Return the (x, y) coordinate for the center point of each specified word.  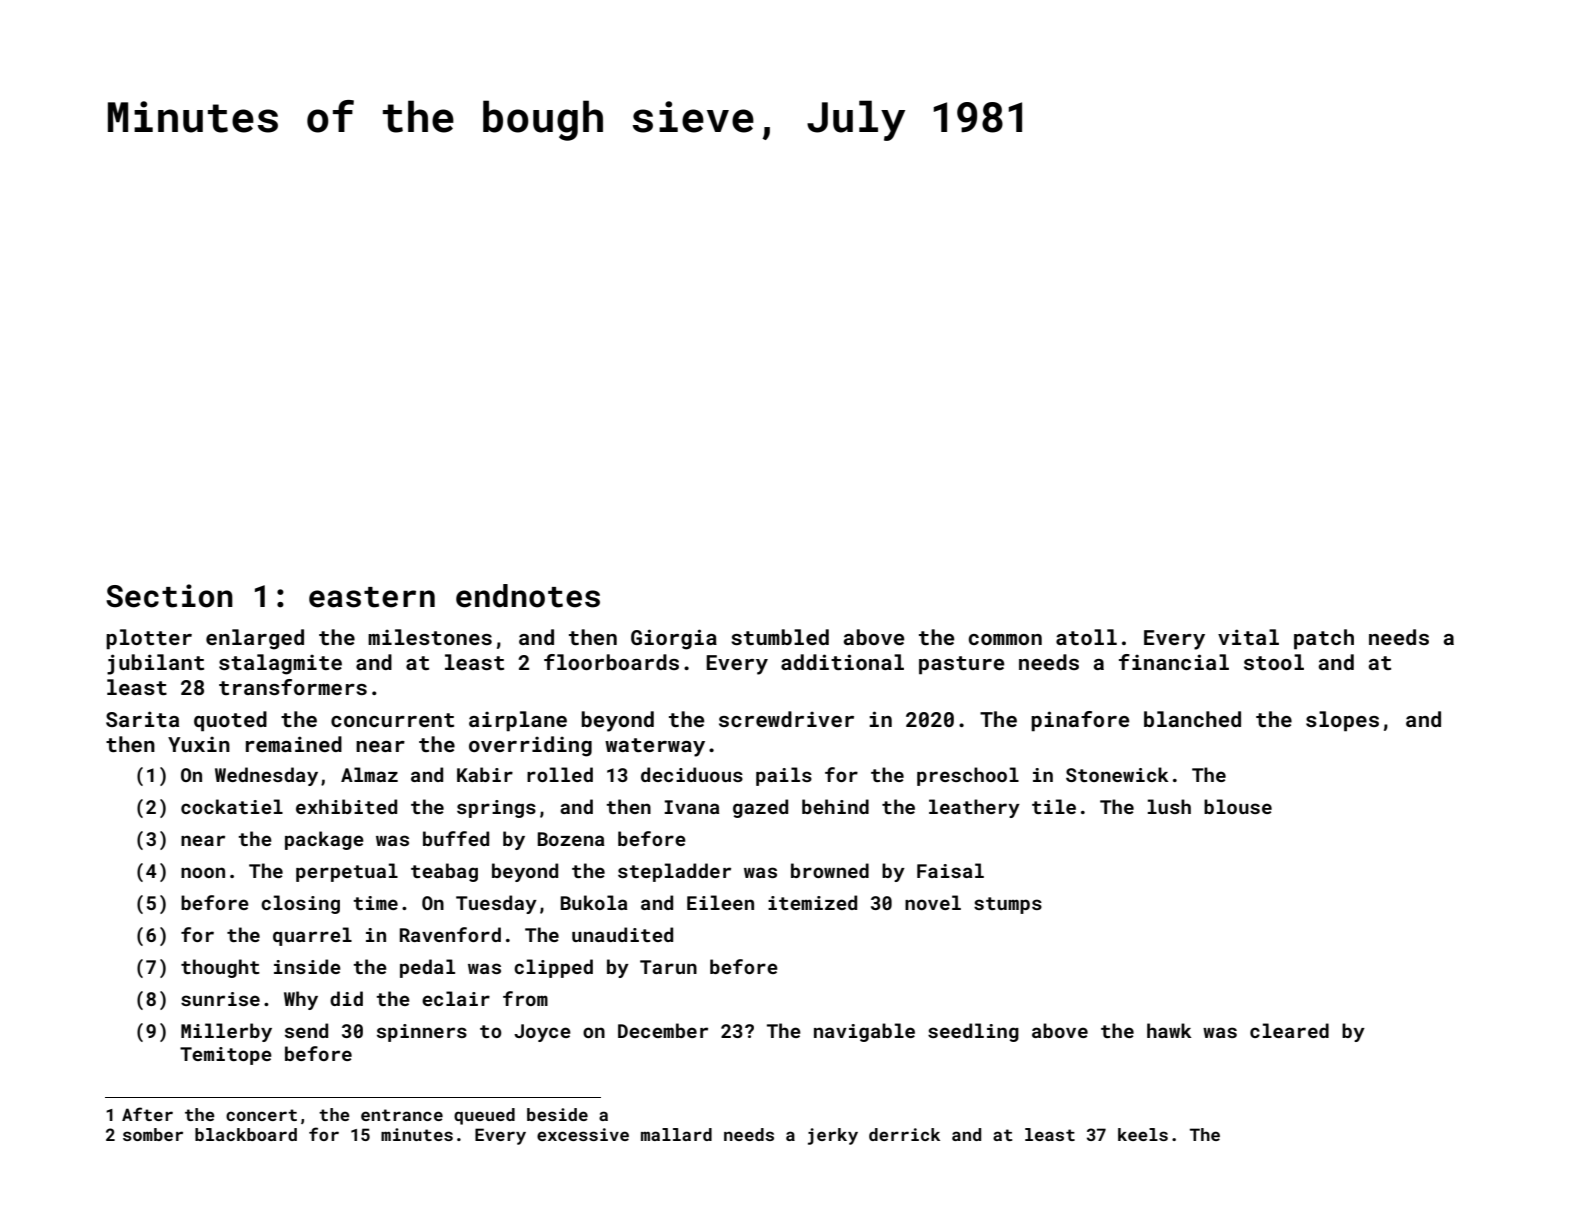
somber (153, 1134)
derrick (904, 1134)
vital (1248, 637)
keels (1143, 1134)
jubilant (155, 664)
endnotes (528, 596)
